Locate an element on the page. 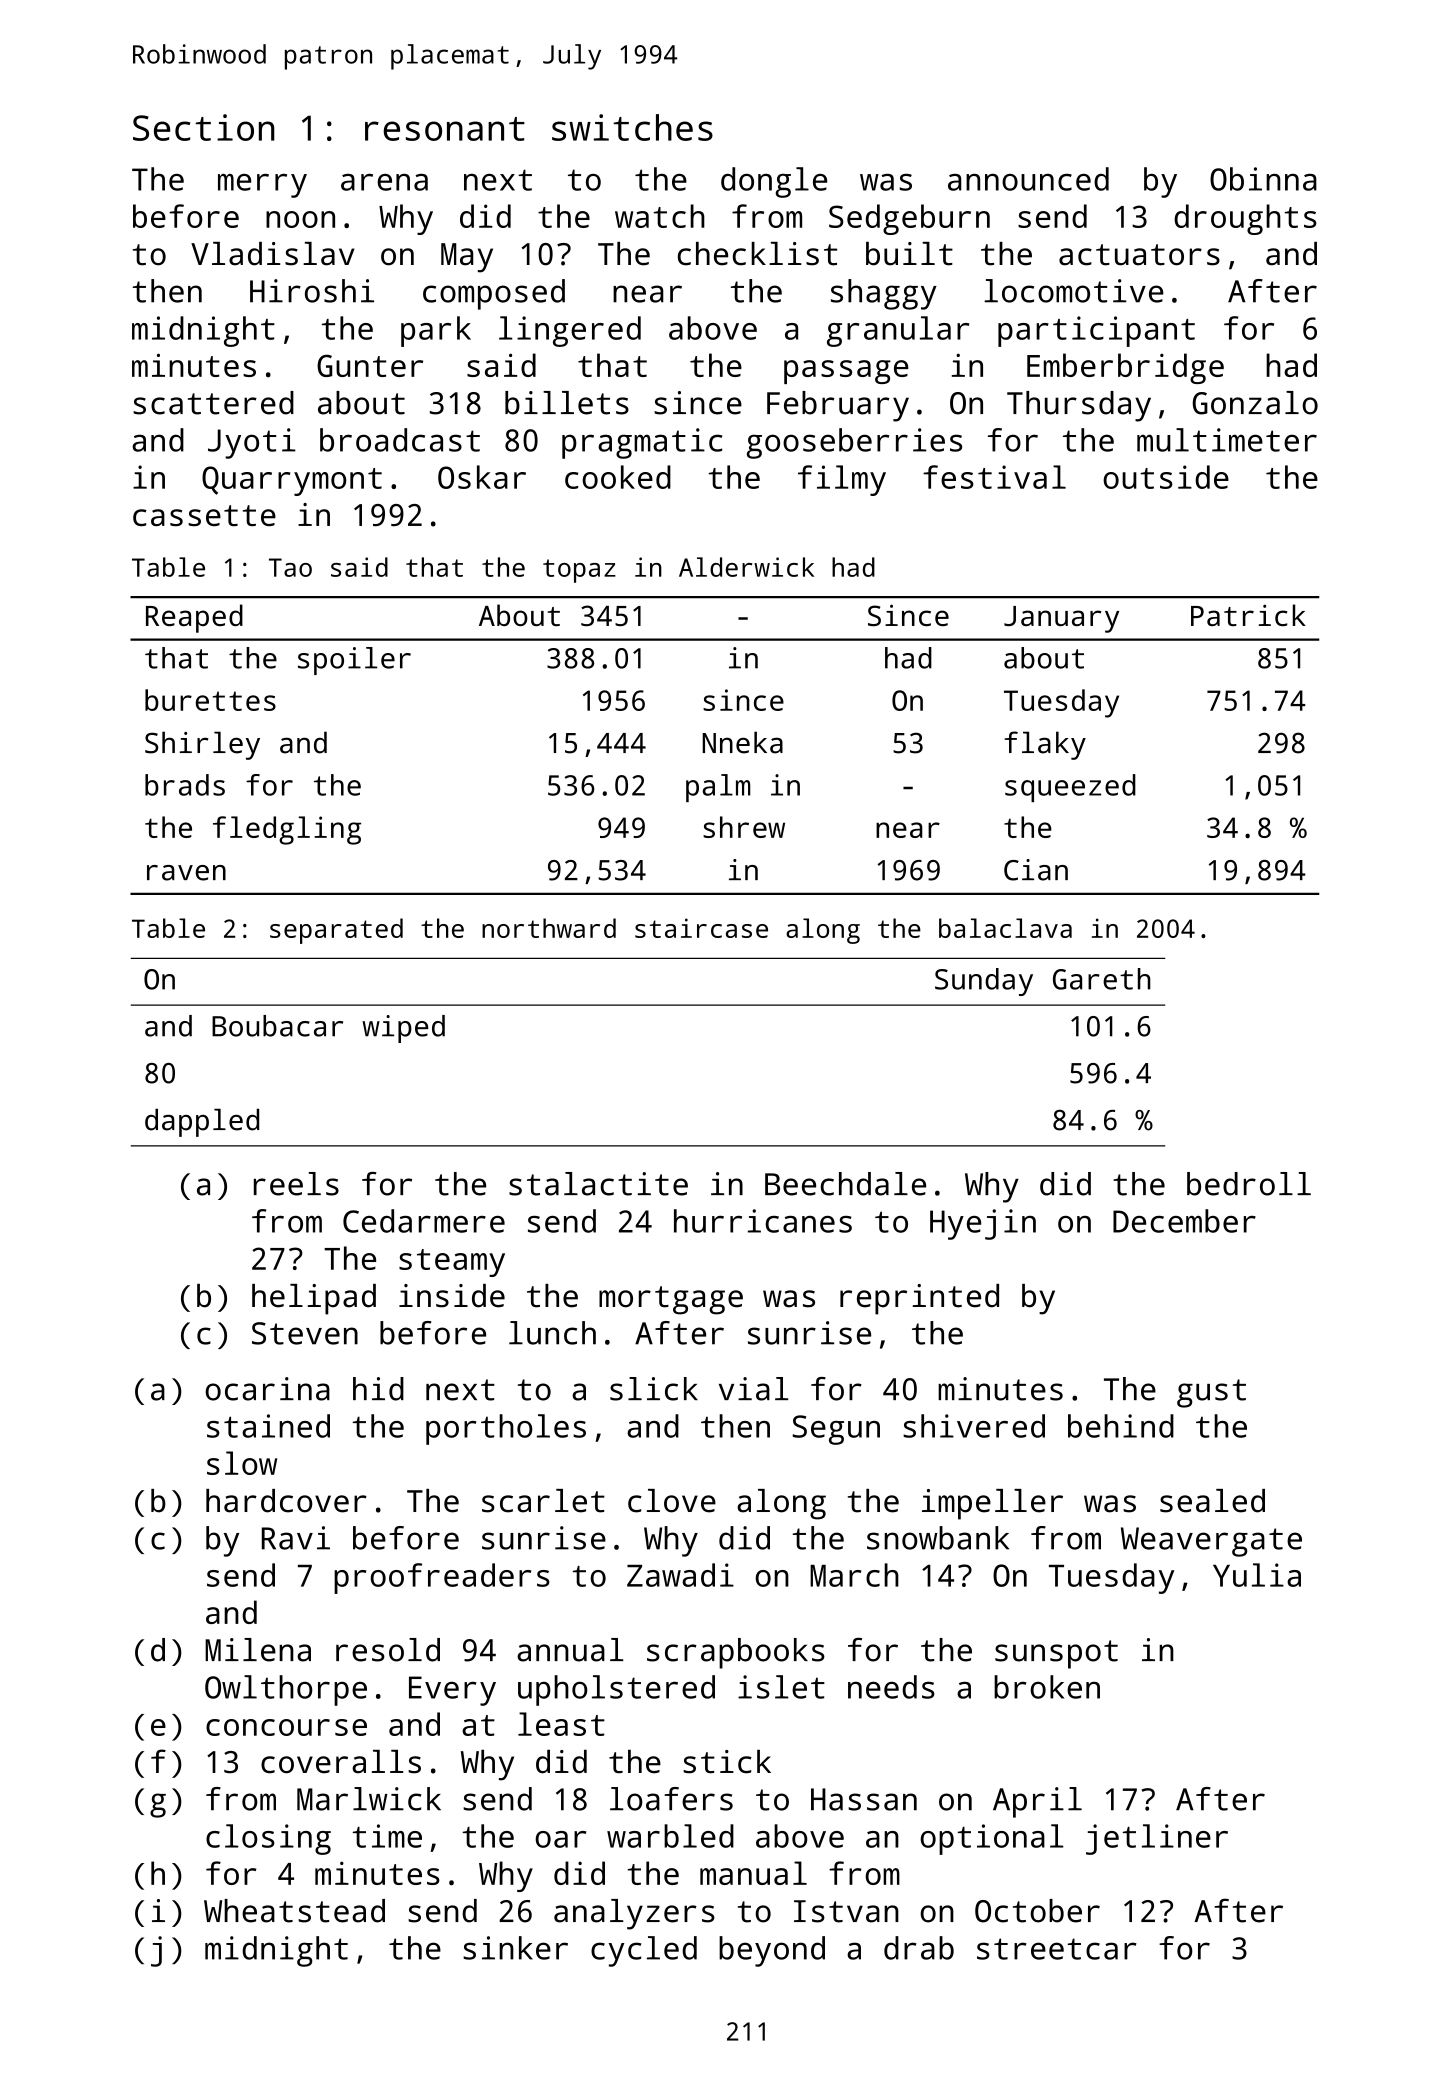 The width and height of the image is (1450, 2100). raven is located at coordinates (186, 873).
